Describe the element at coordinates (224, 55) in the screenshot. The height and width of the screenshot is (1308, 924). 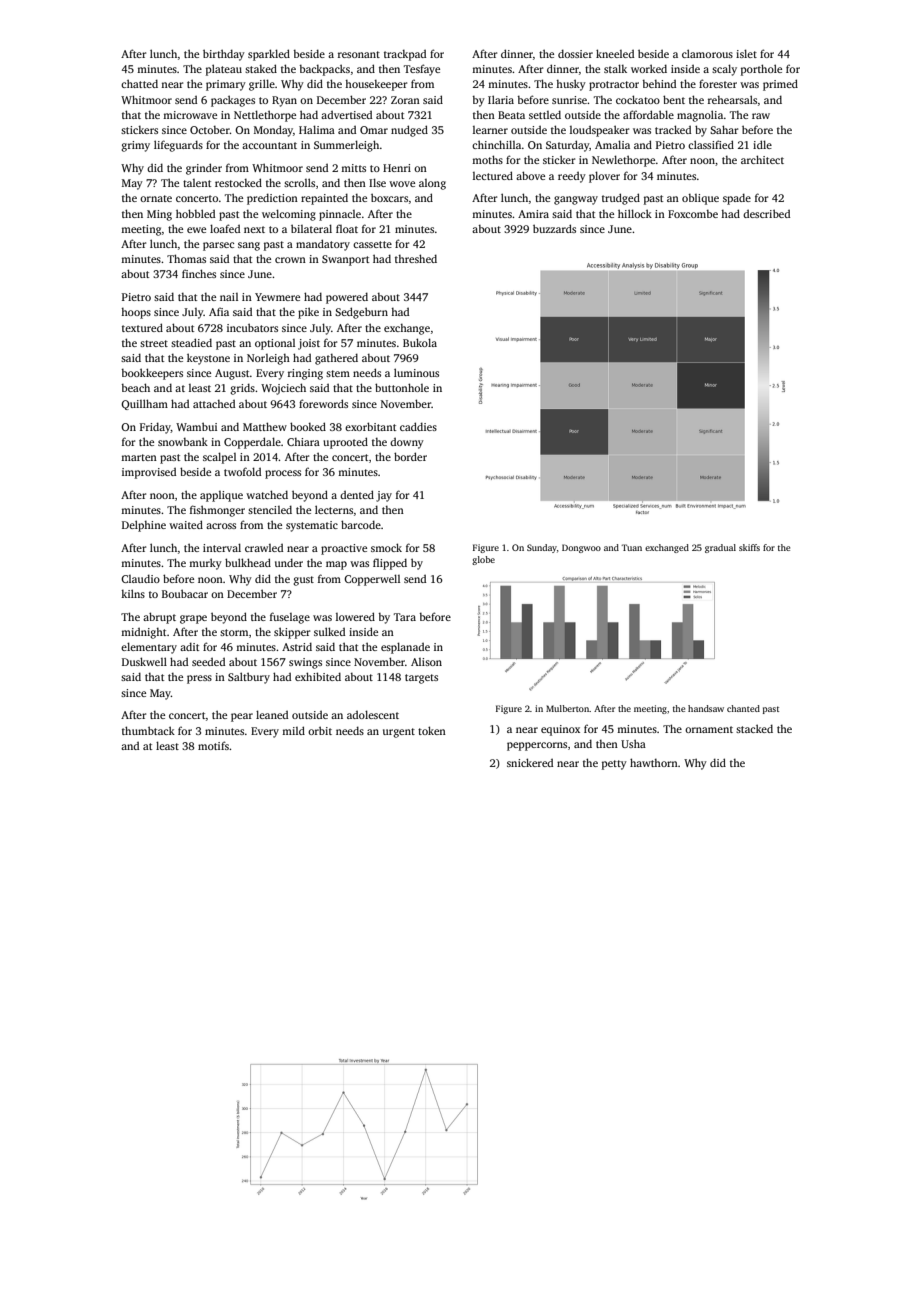
I see `birthday` at that location.
